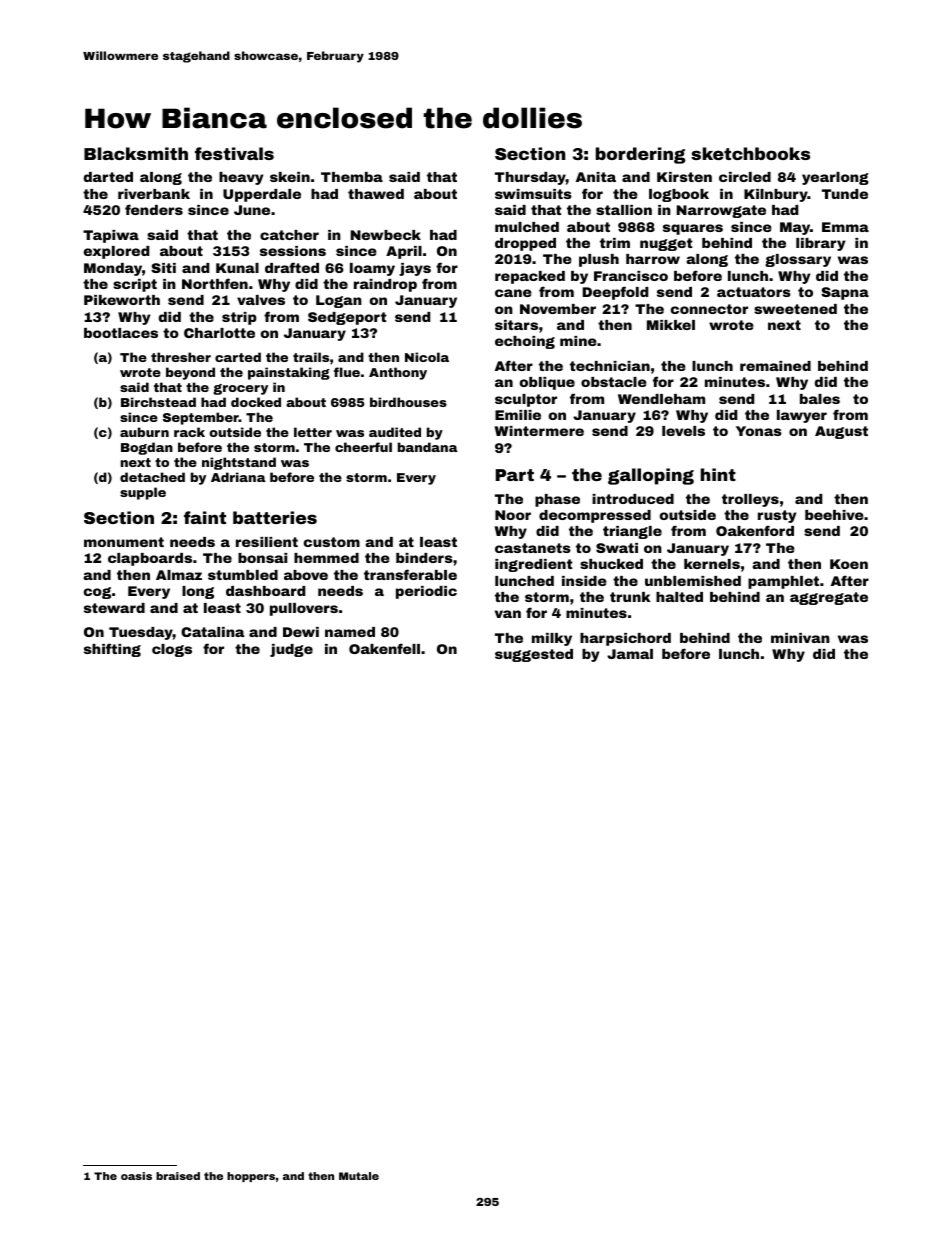  I want to click on technician, so click(610, 366).
